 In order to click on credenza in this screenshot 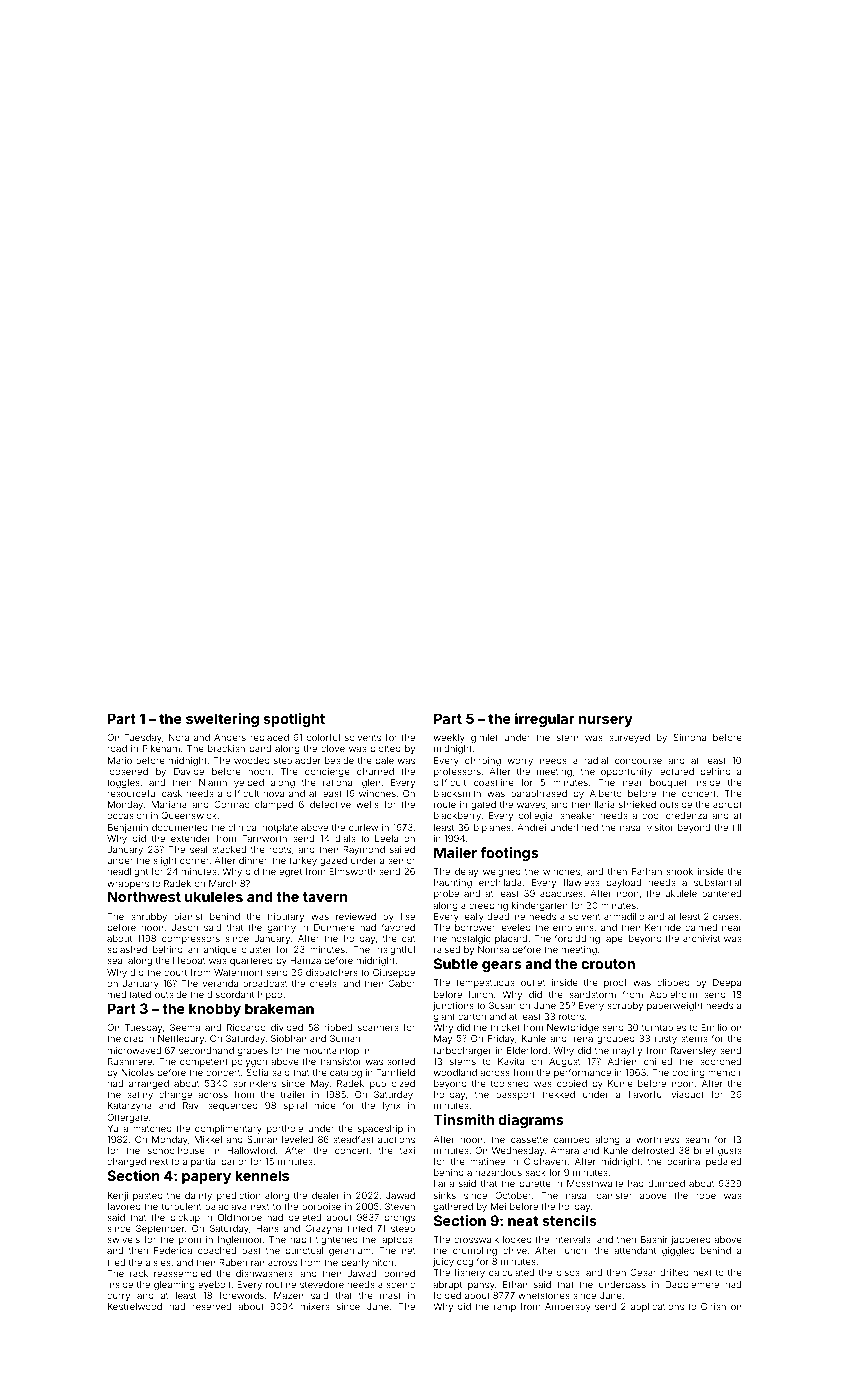, I will do `click(686, 815)`.
